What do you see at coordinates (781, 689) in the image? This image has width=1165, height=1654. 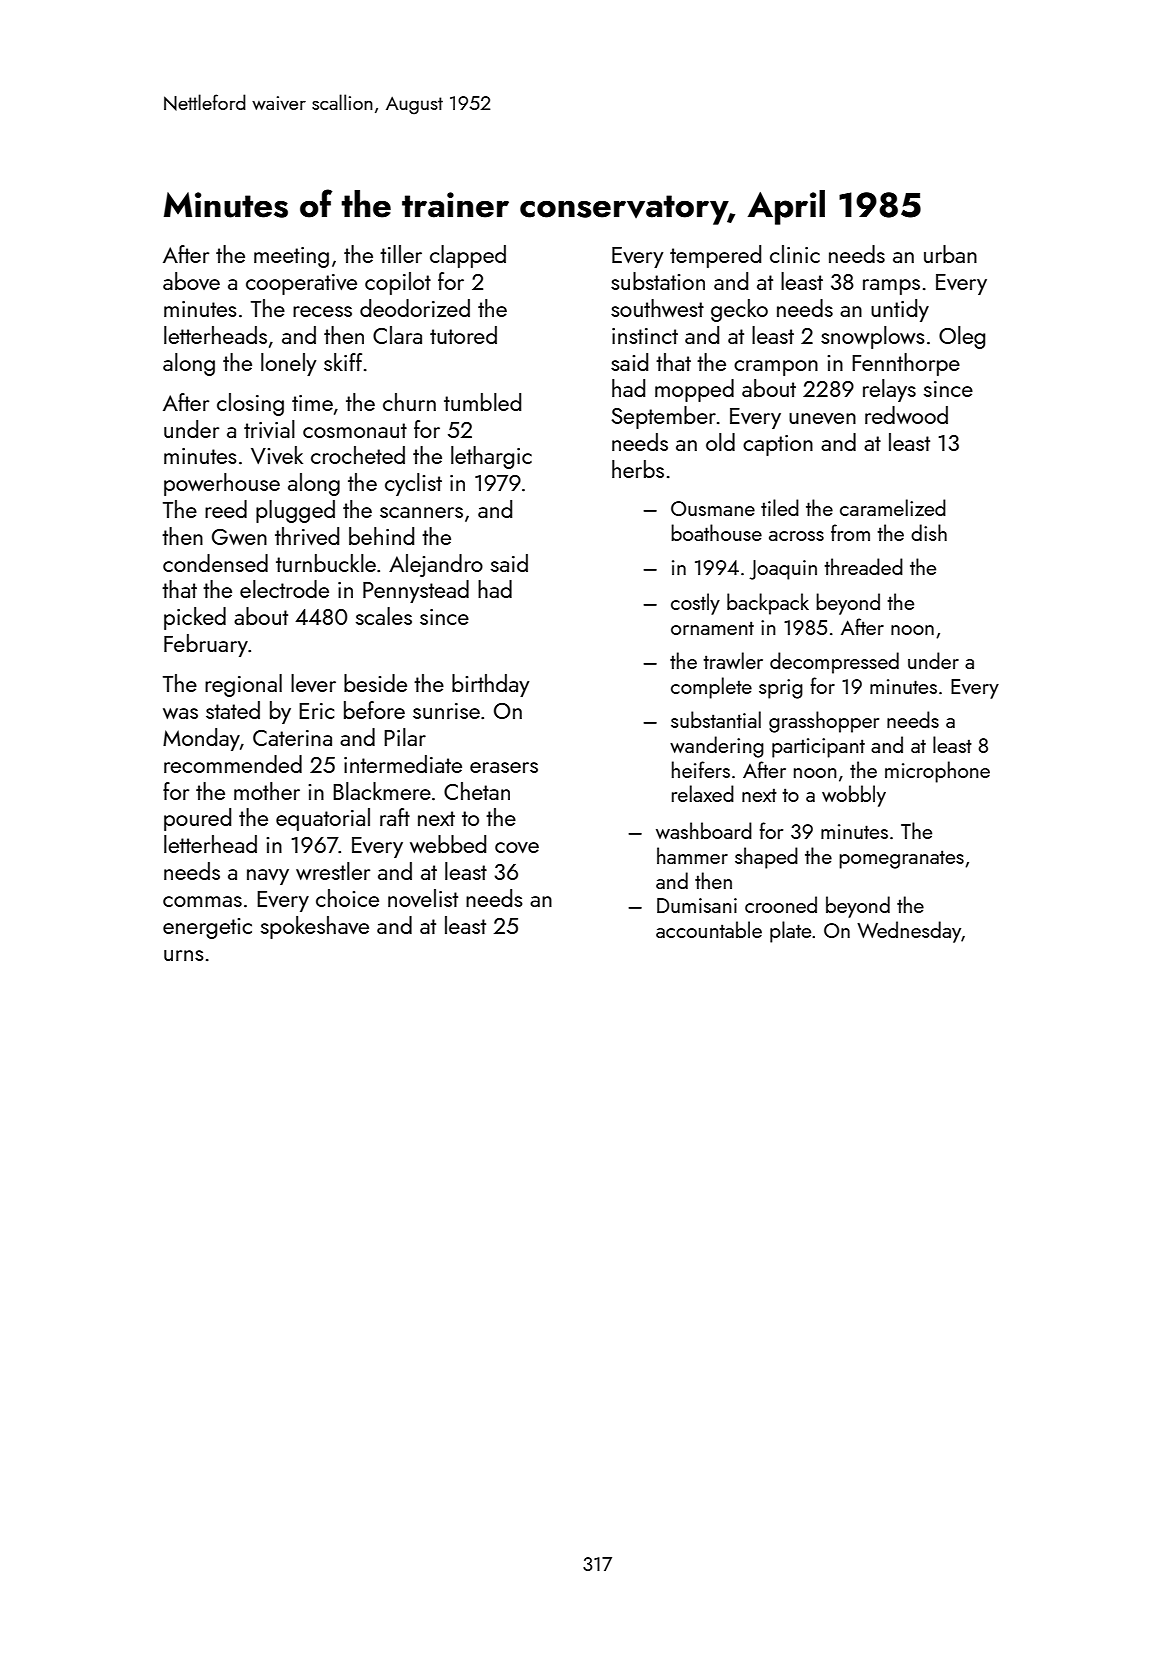 I see `sprig` at bounding box center [781, 689].
